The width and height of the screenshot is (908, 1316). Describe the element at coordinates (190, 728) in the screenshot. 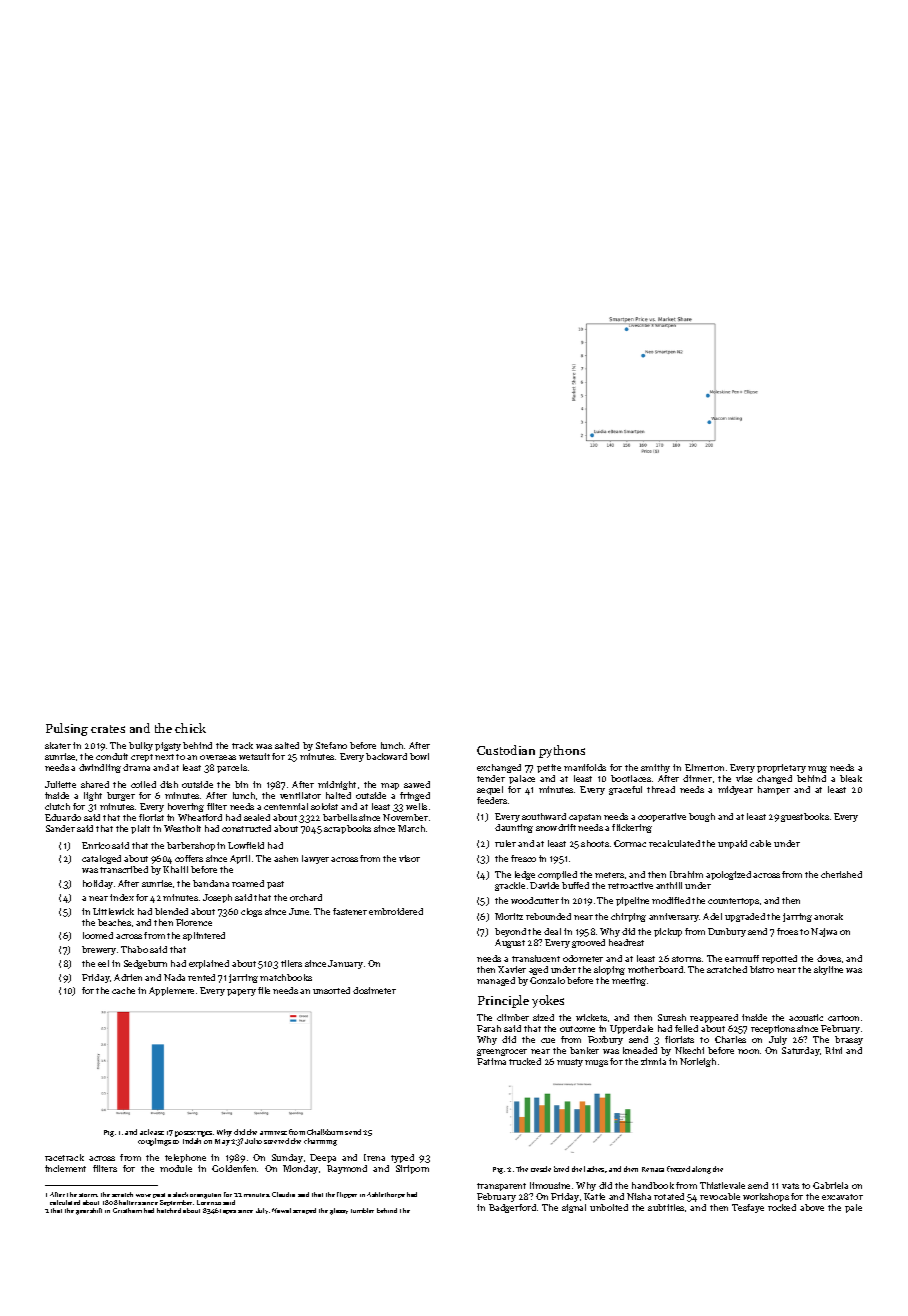

I see `chick` at that location.
